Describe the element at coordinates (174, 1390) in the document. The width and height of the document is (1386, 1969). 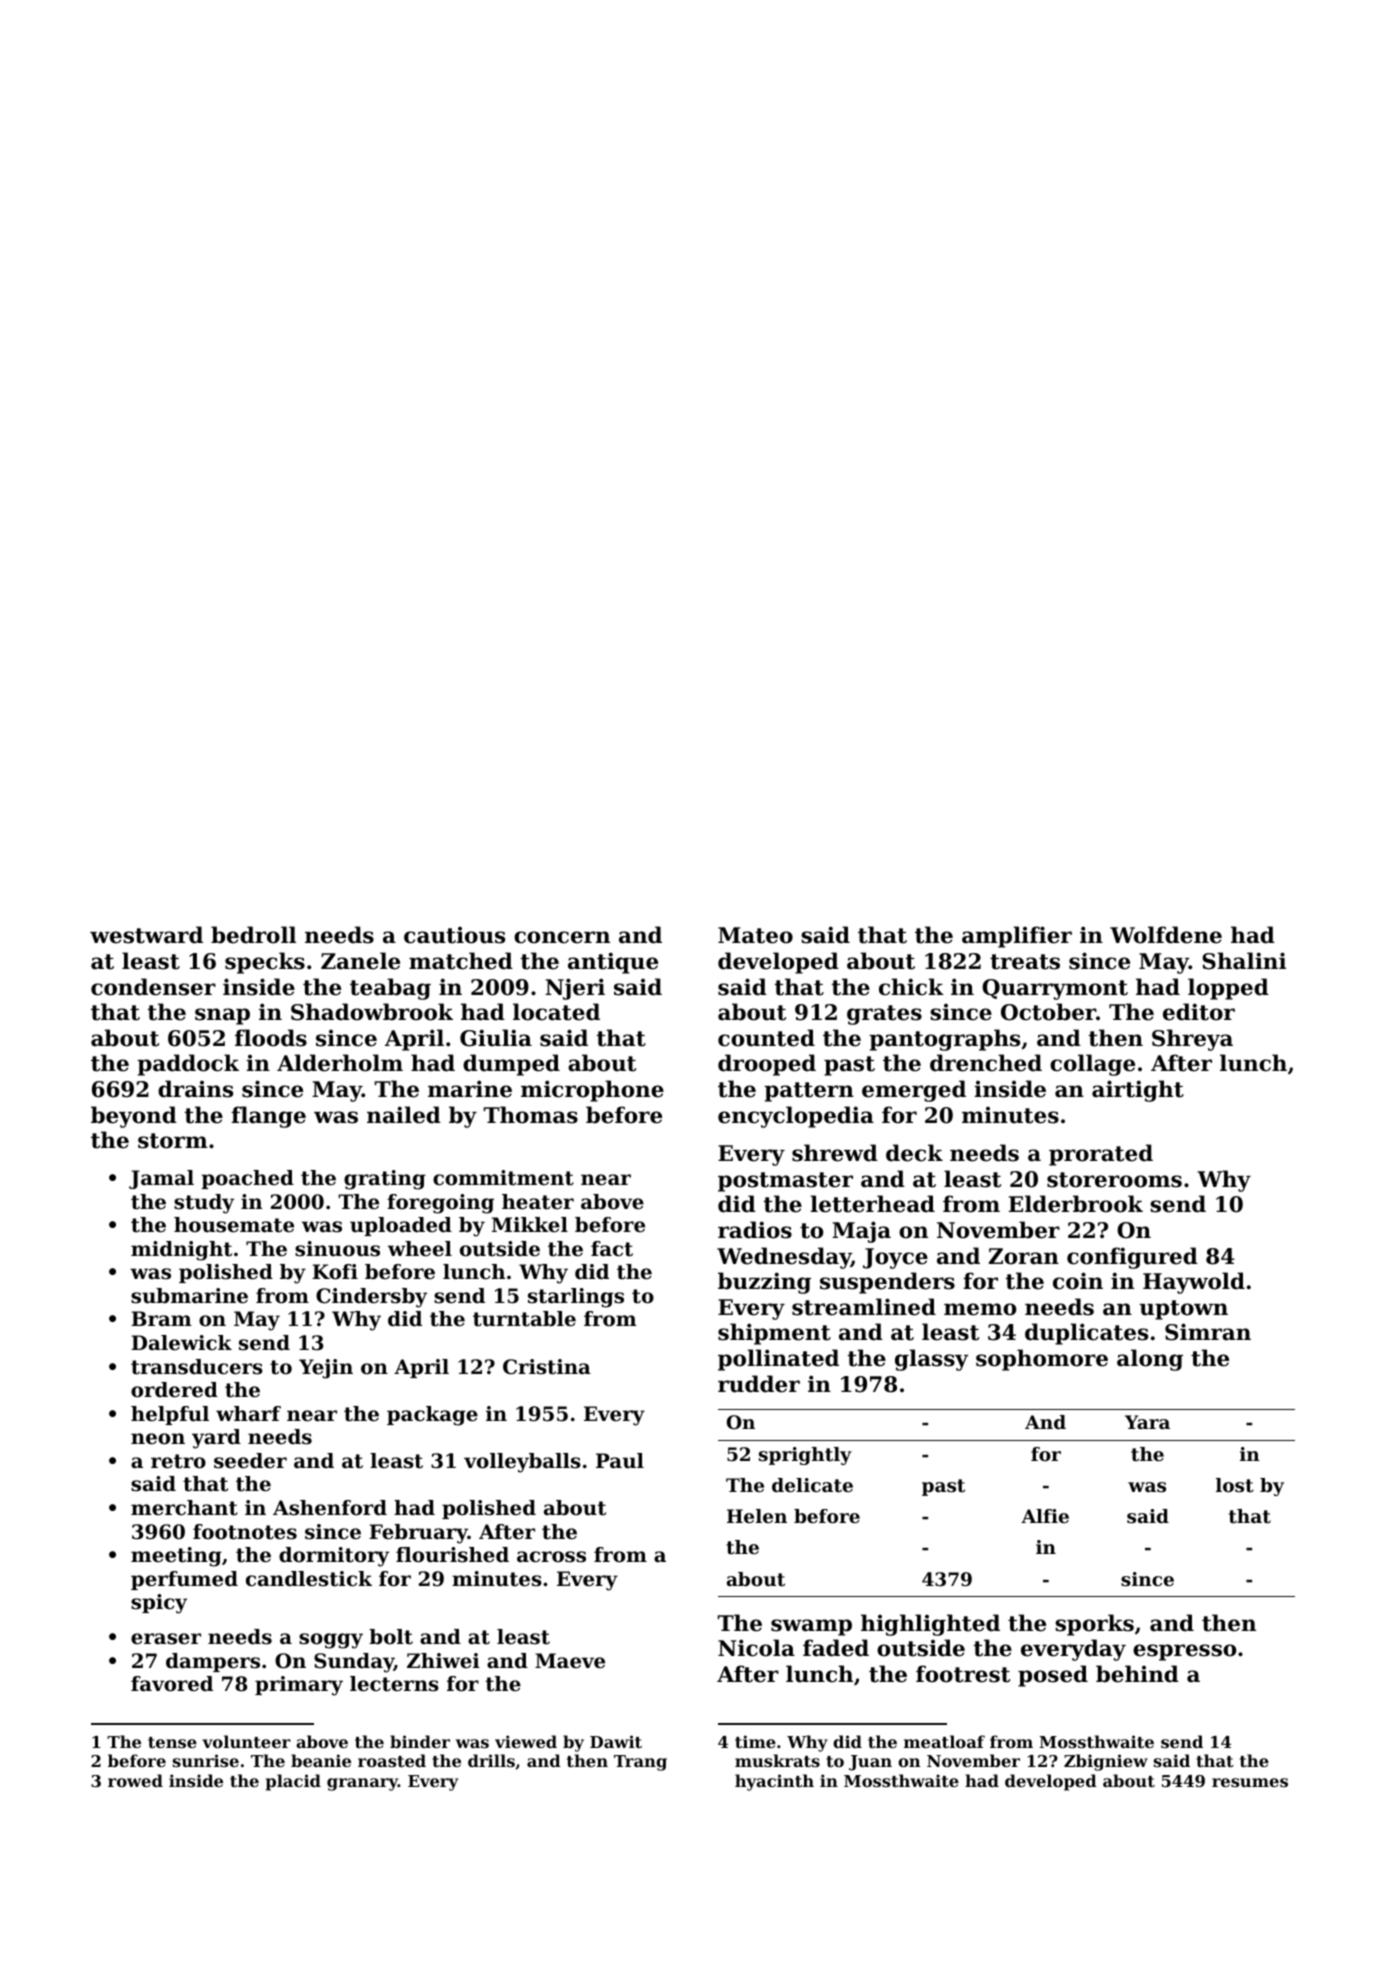
I see `ordered` at that location.
